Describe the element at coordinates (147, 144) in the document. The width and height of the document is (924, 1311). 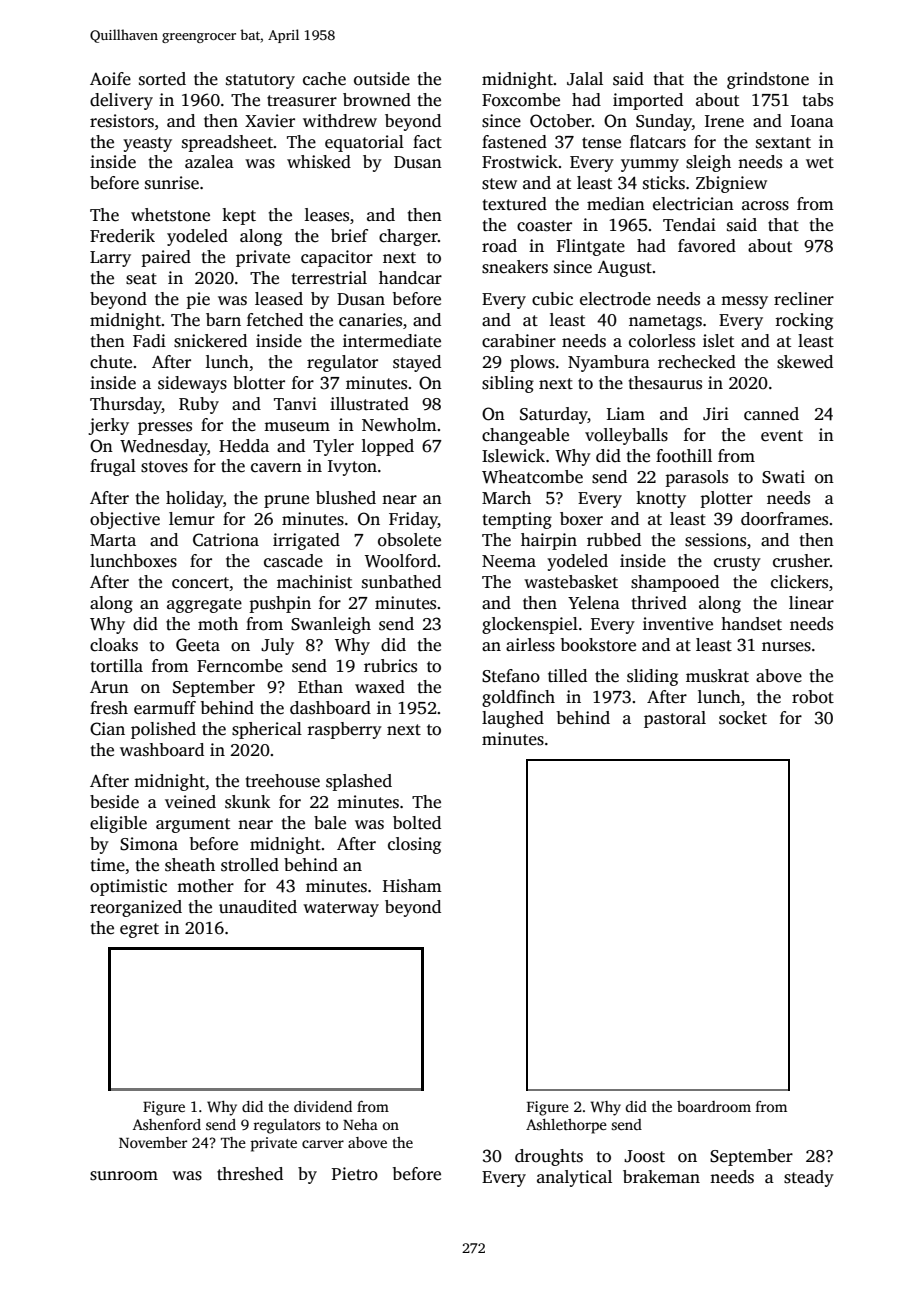
I see `yeasty` at that location.
